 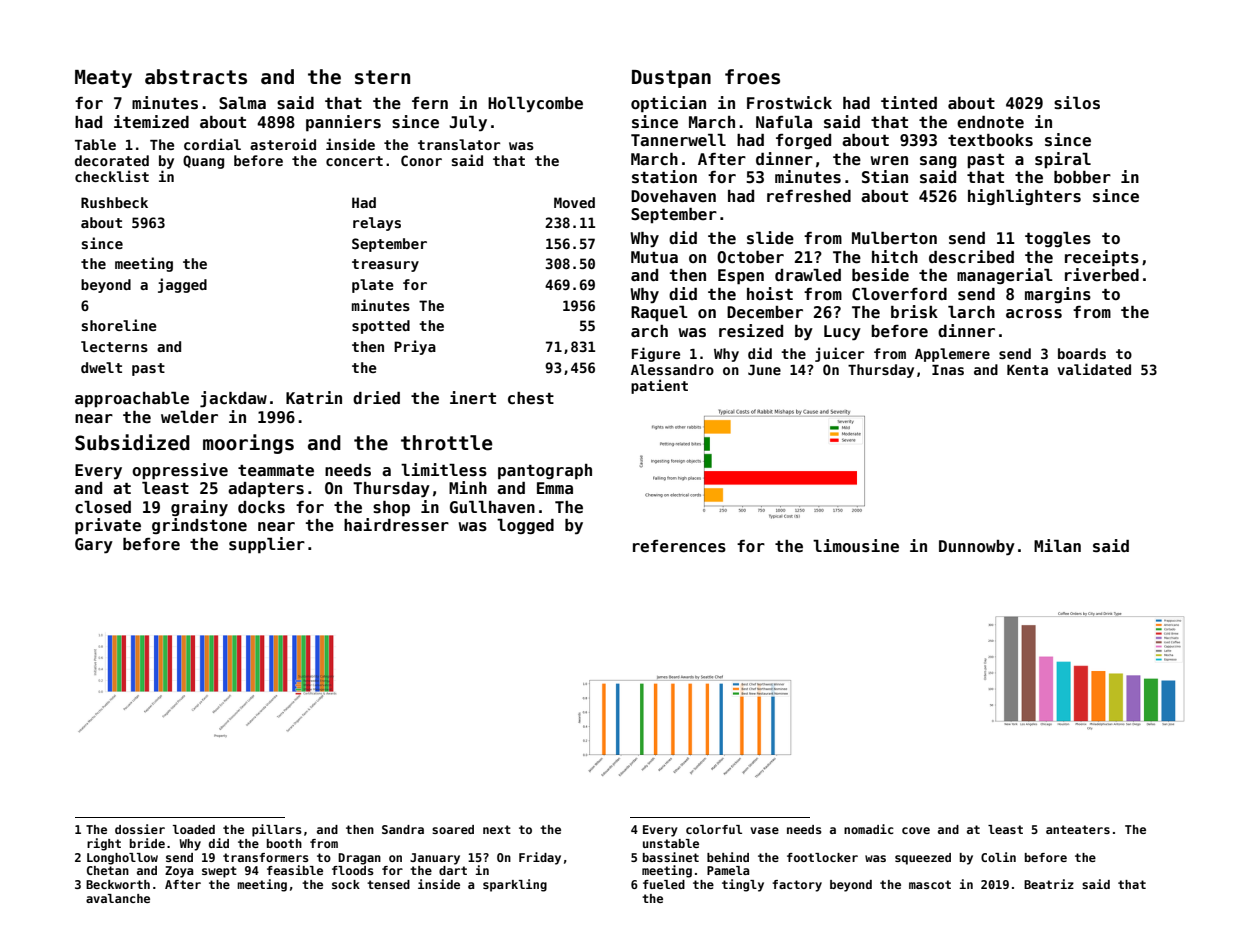 I want to click on supplier, so click(x=267, y=545).
